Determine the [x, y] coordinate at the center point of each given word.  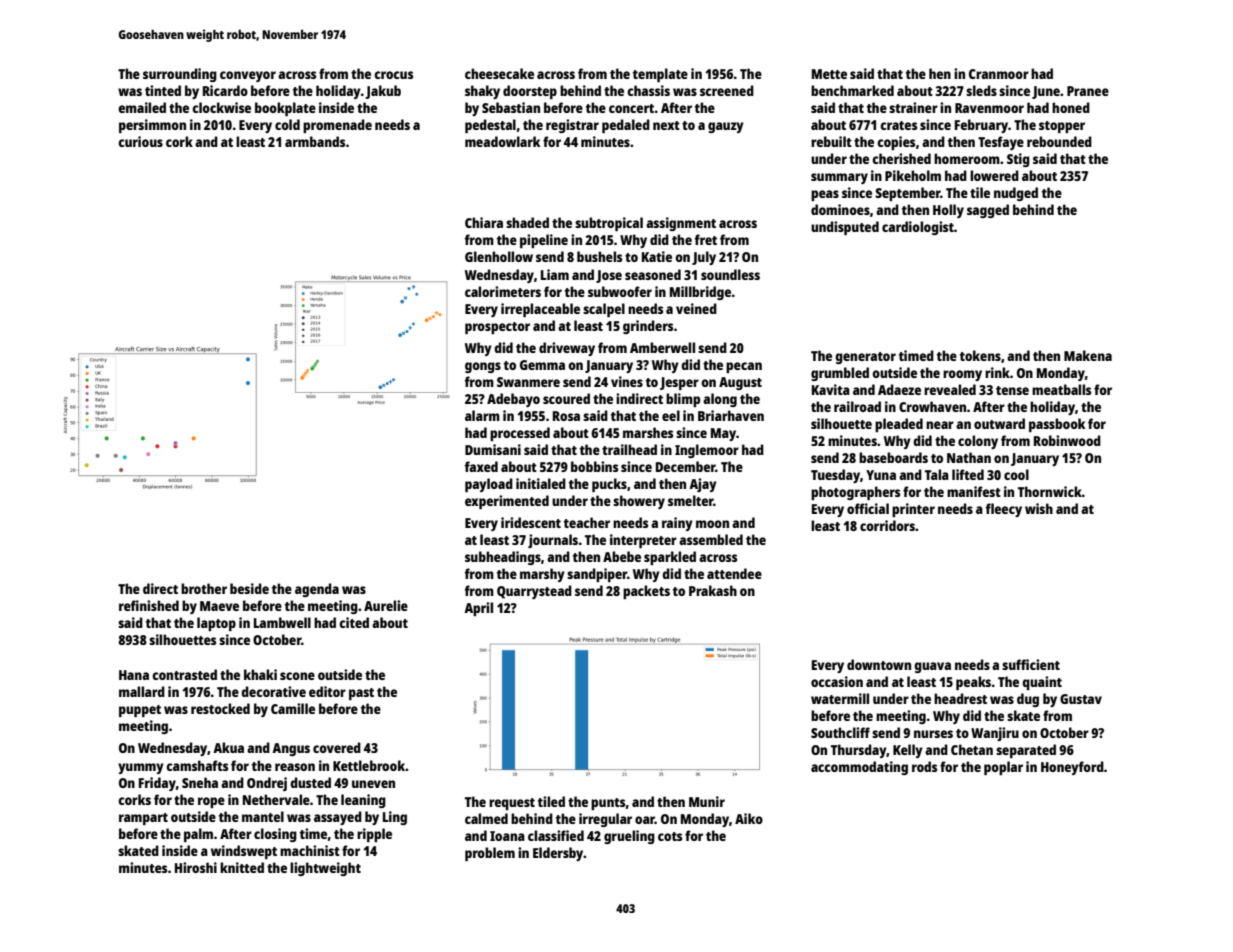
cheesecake [499, 73]
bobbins [594, 466]
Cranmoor [999, 74]
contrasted [184, 674]
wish [1039, 508]
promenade [337, 126]
